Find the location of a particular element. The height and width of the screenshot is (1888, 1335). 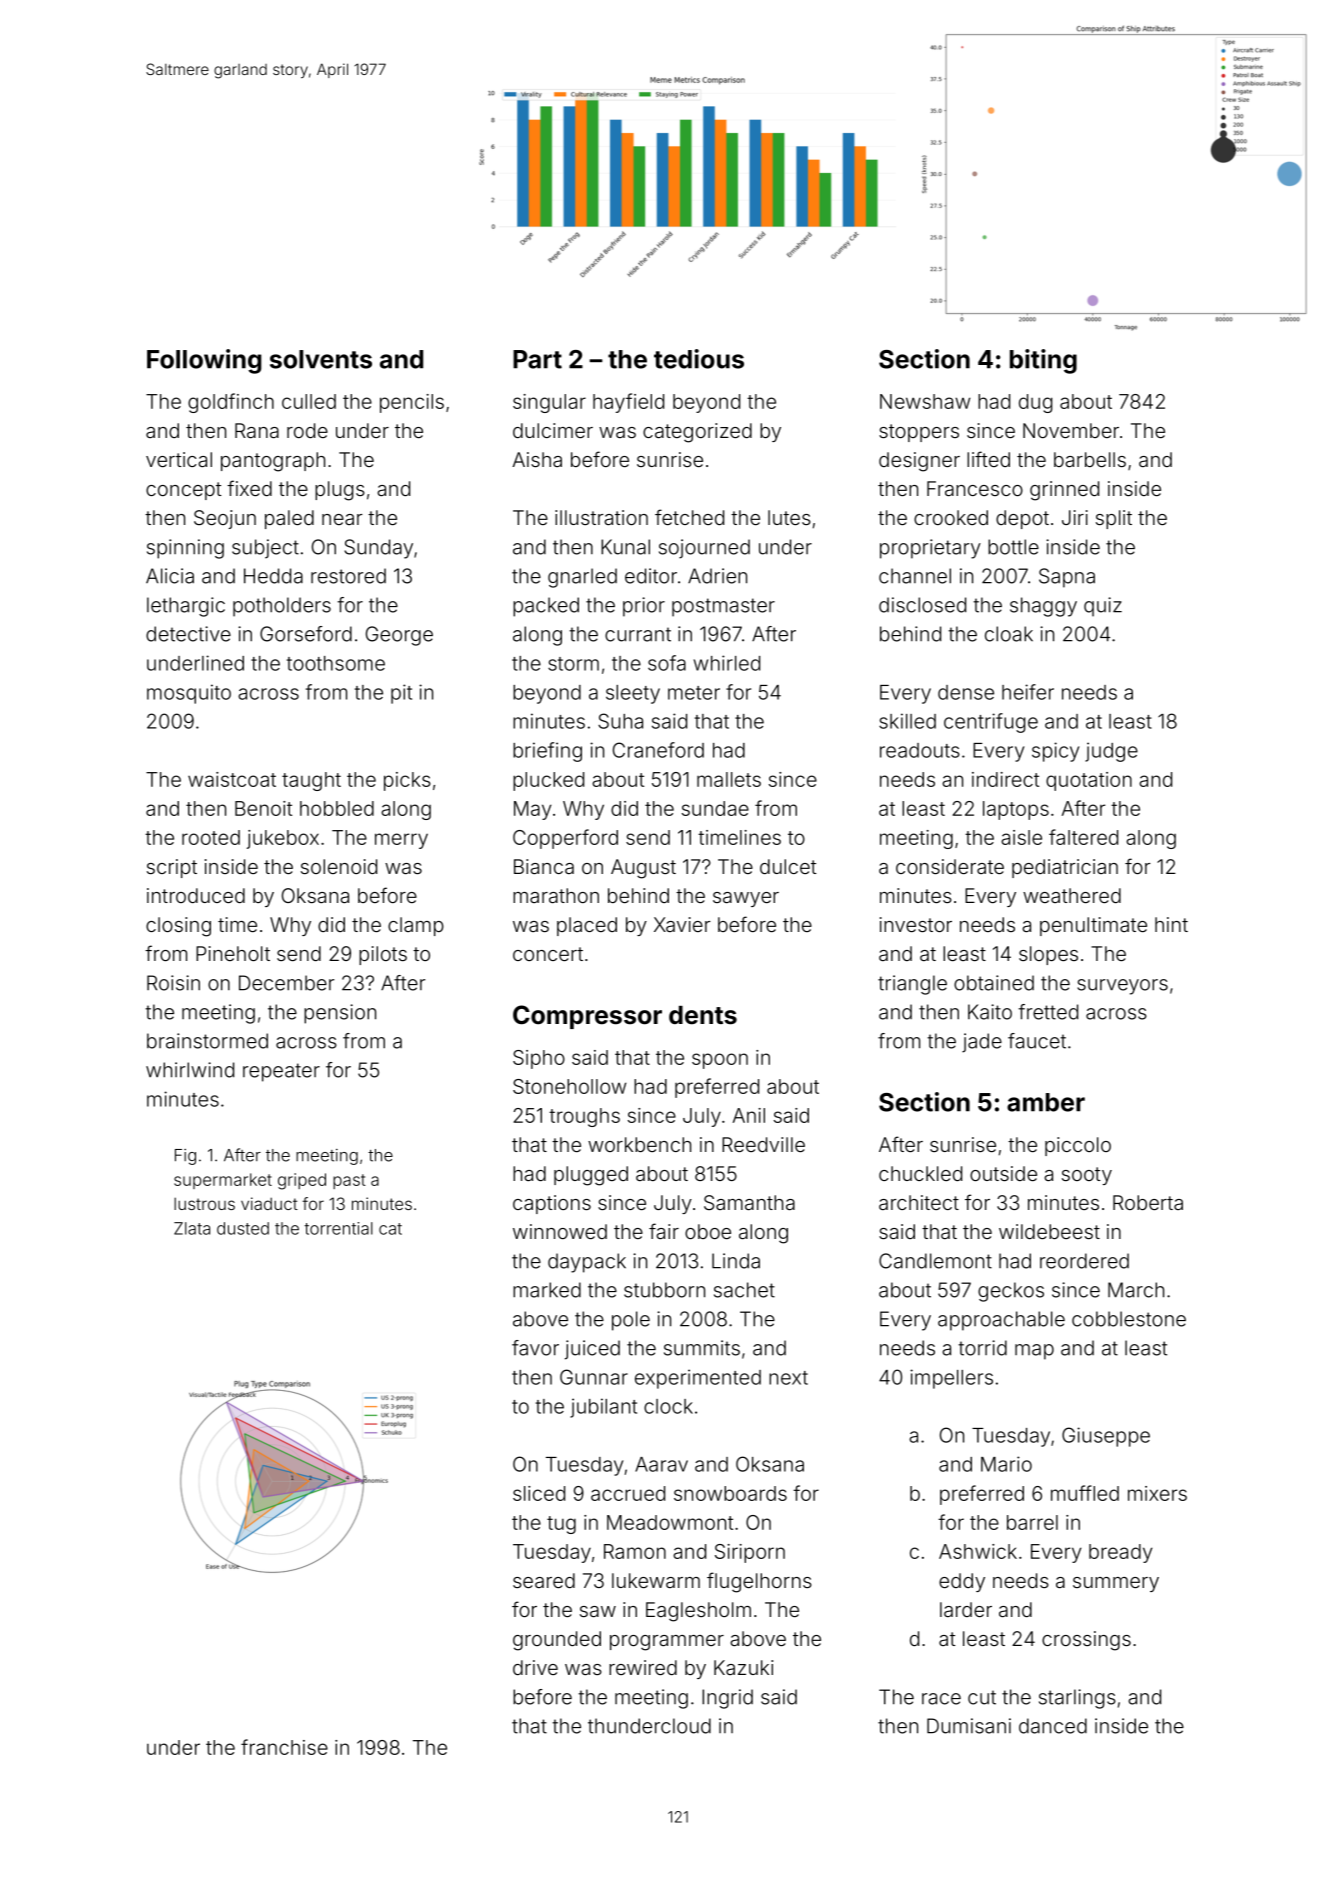

past is located at coordinates (349, 1181).
